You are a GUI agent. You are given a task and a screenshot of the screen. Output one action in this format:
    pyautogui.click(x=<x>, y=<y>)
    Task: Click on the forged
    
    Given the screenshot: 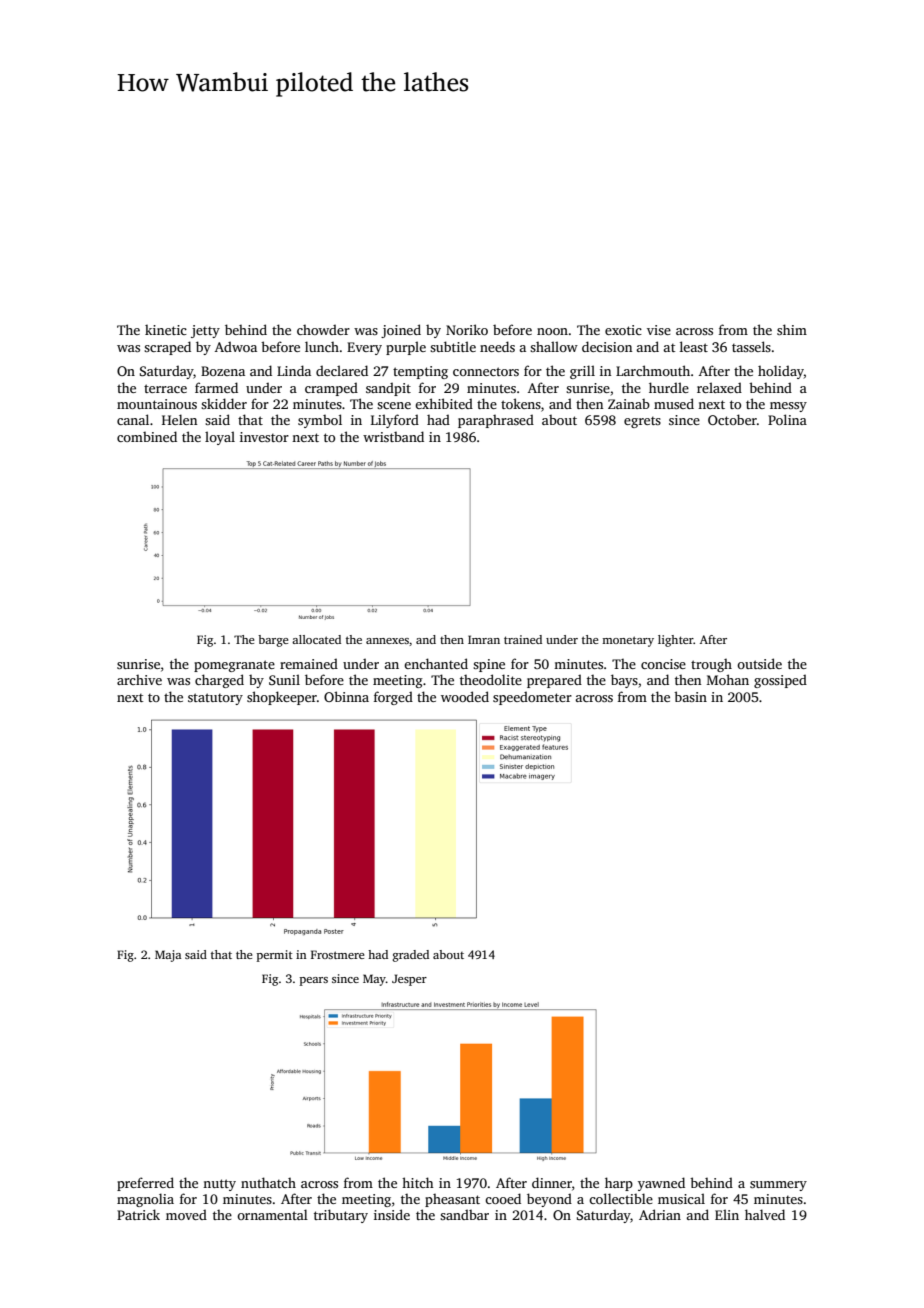 What is the action you would take?
    pyautogui.click(x=393, y=698)
